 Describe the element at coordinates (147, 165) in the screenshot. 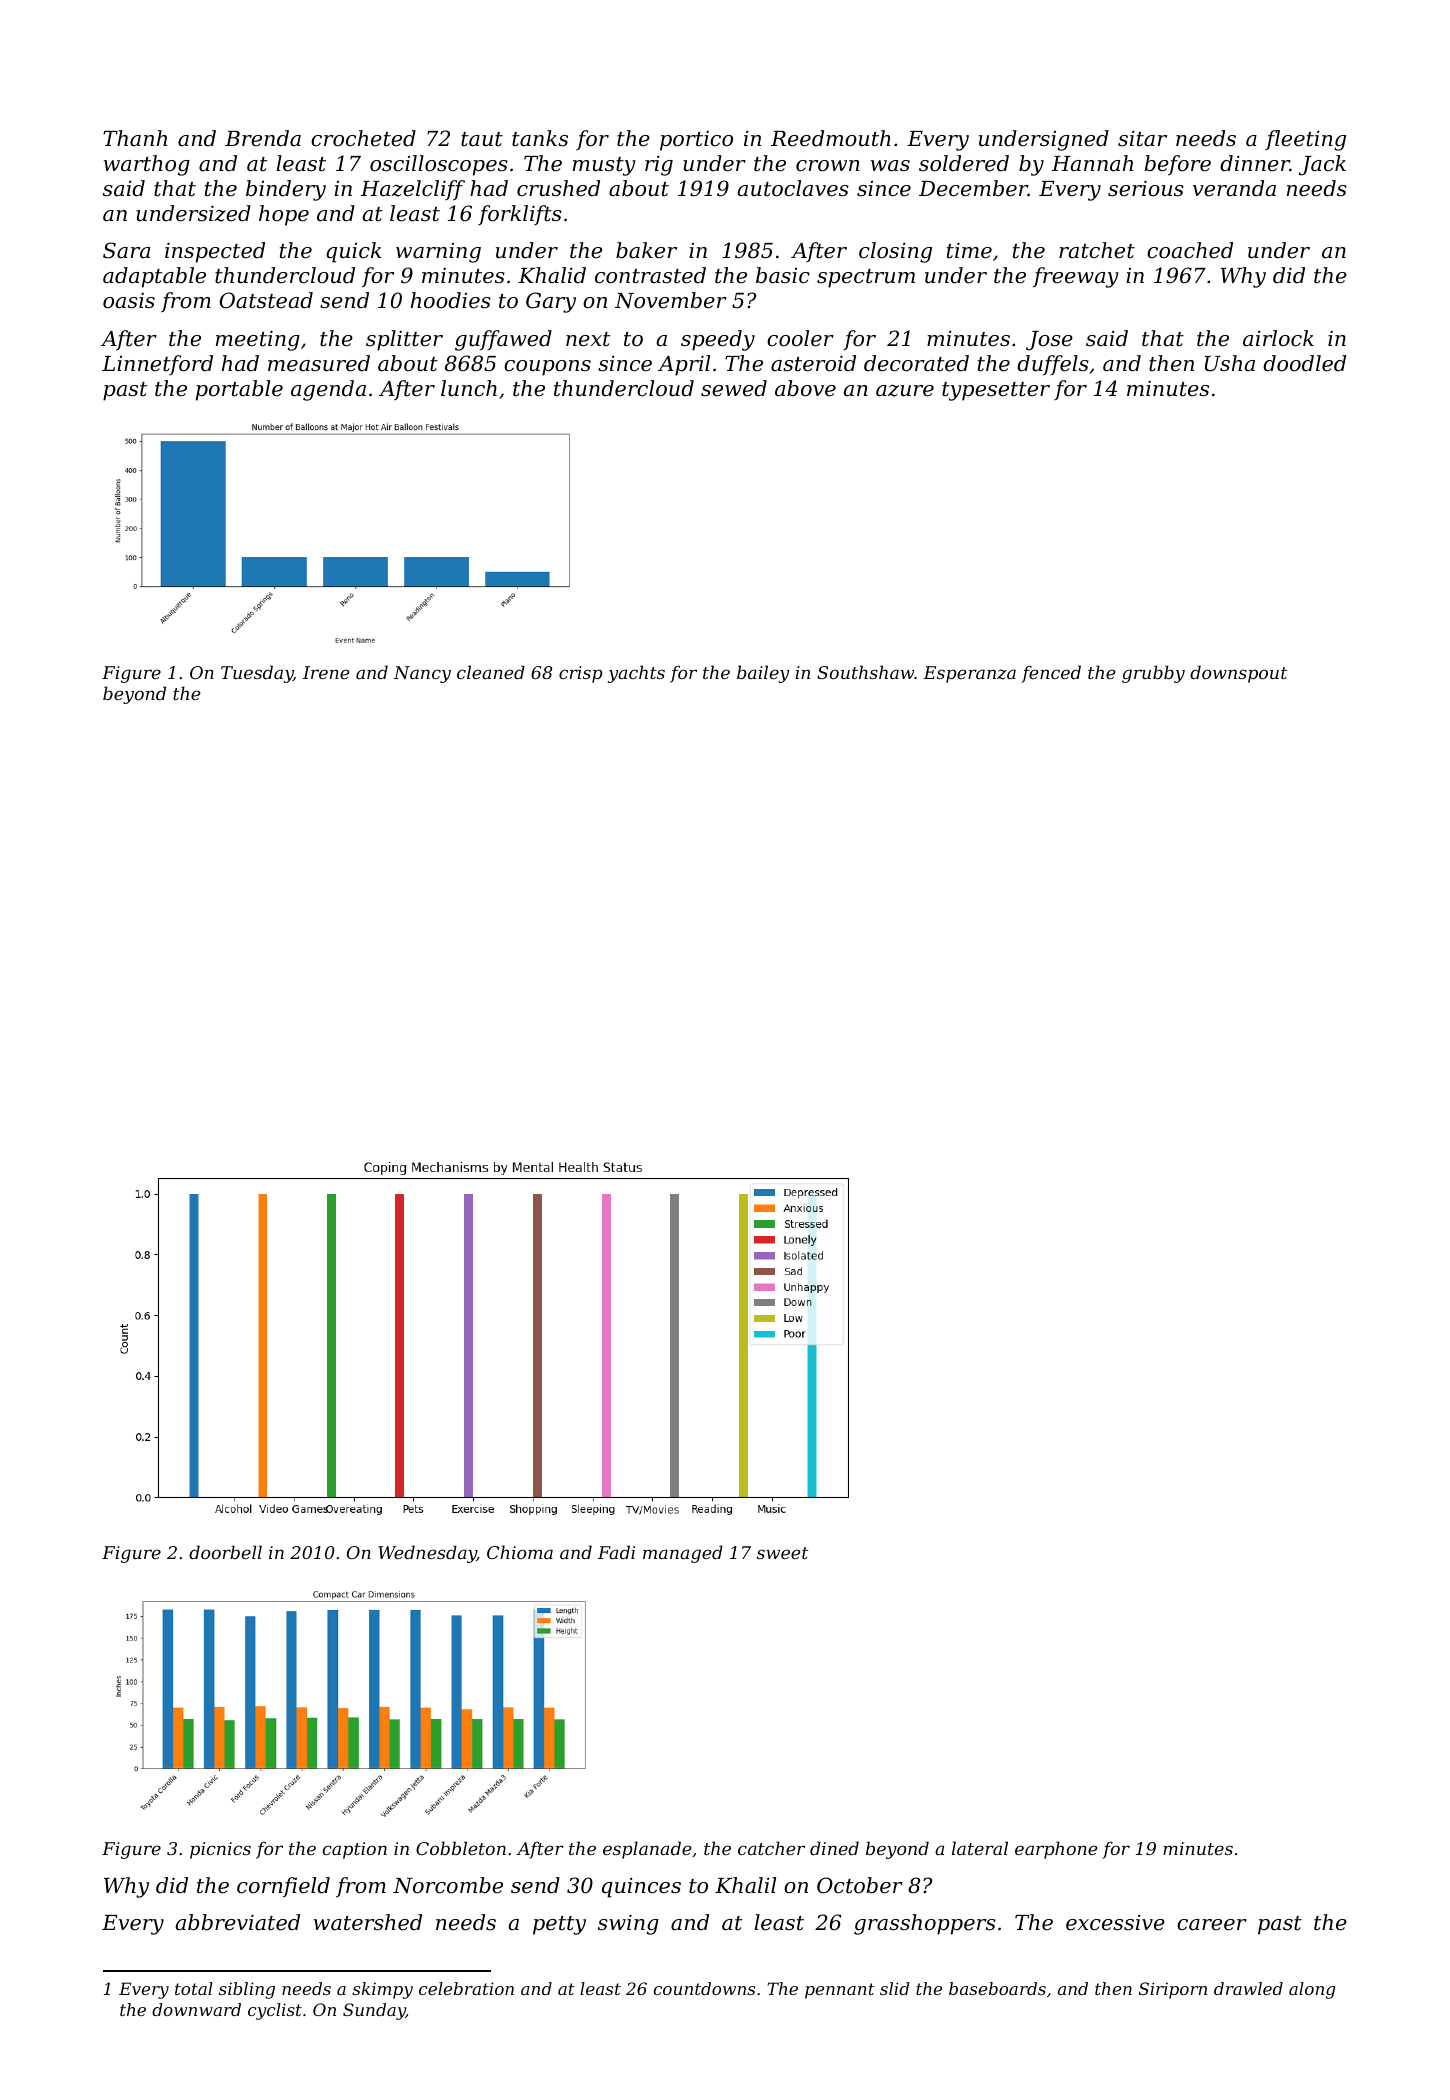

I see `warthog` at that location.
